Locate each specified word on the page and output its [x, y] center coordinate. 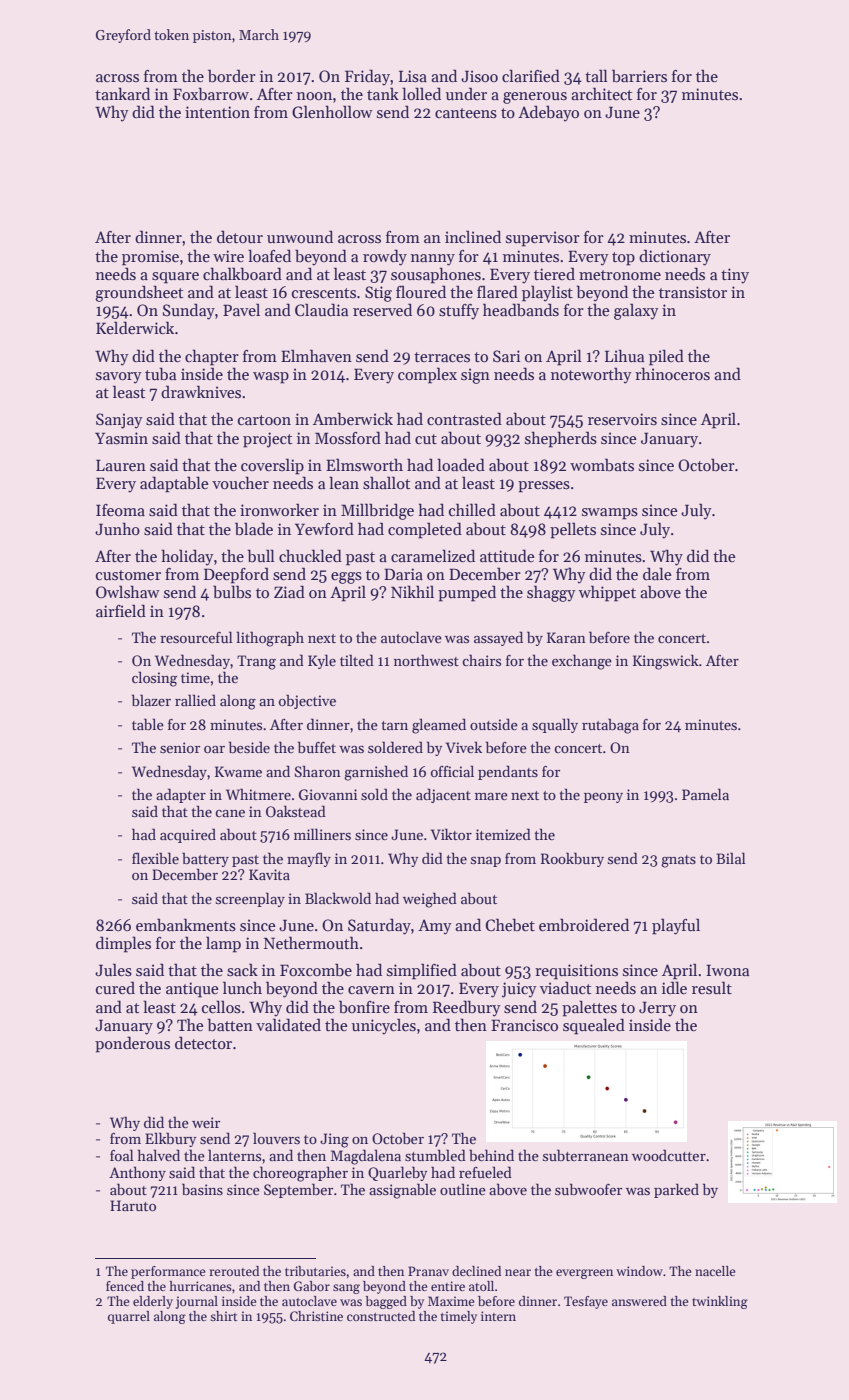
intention [217, 112]
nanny [433, 260]
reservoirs [622, 419]
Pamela [705, 794]
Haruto [133, 1205]
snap [486, 862]
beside [249, 747]
